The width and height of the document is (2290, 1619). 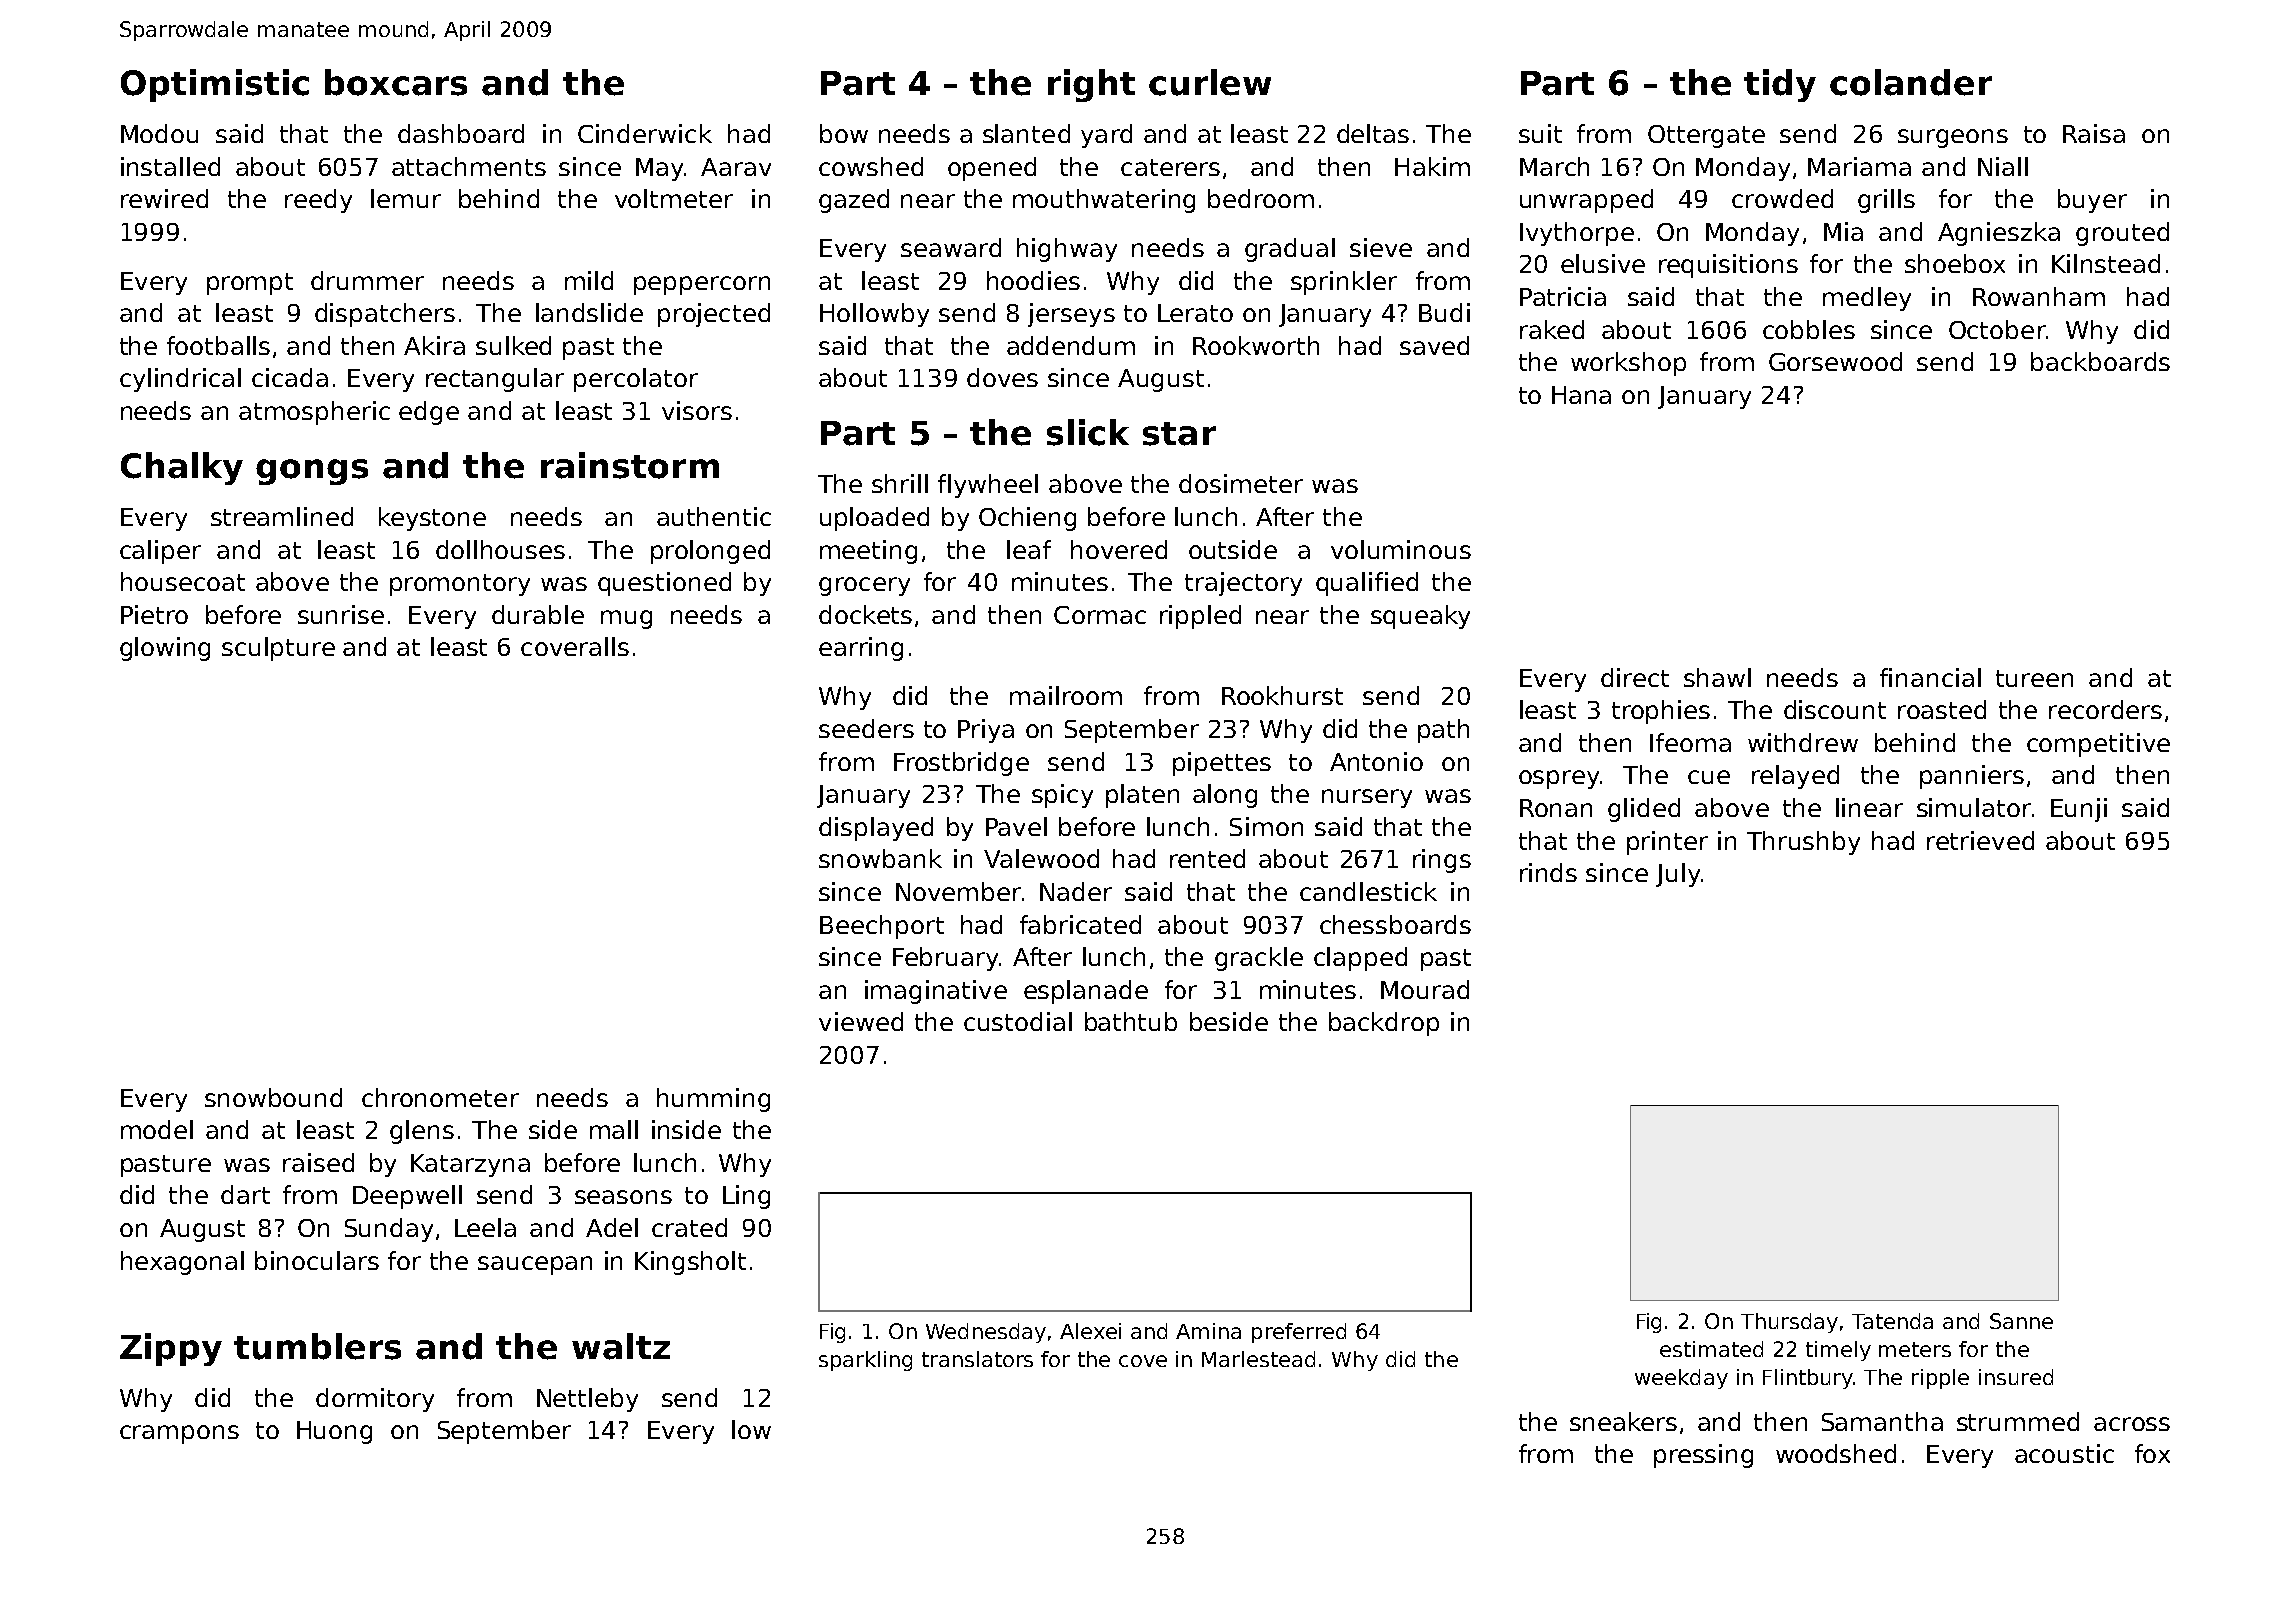 What do you see at coordinates (1222, 764) in the document?
I see `pipettes` at bounding box center [1222, 764].
